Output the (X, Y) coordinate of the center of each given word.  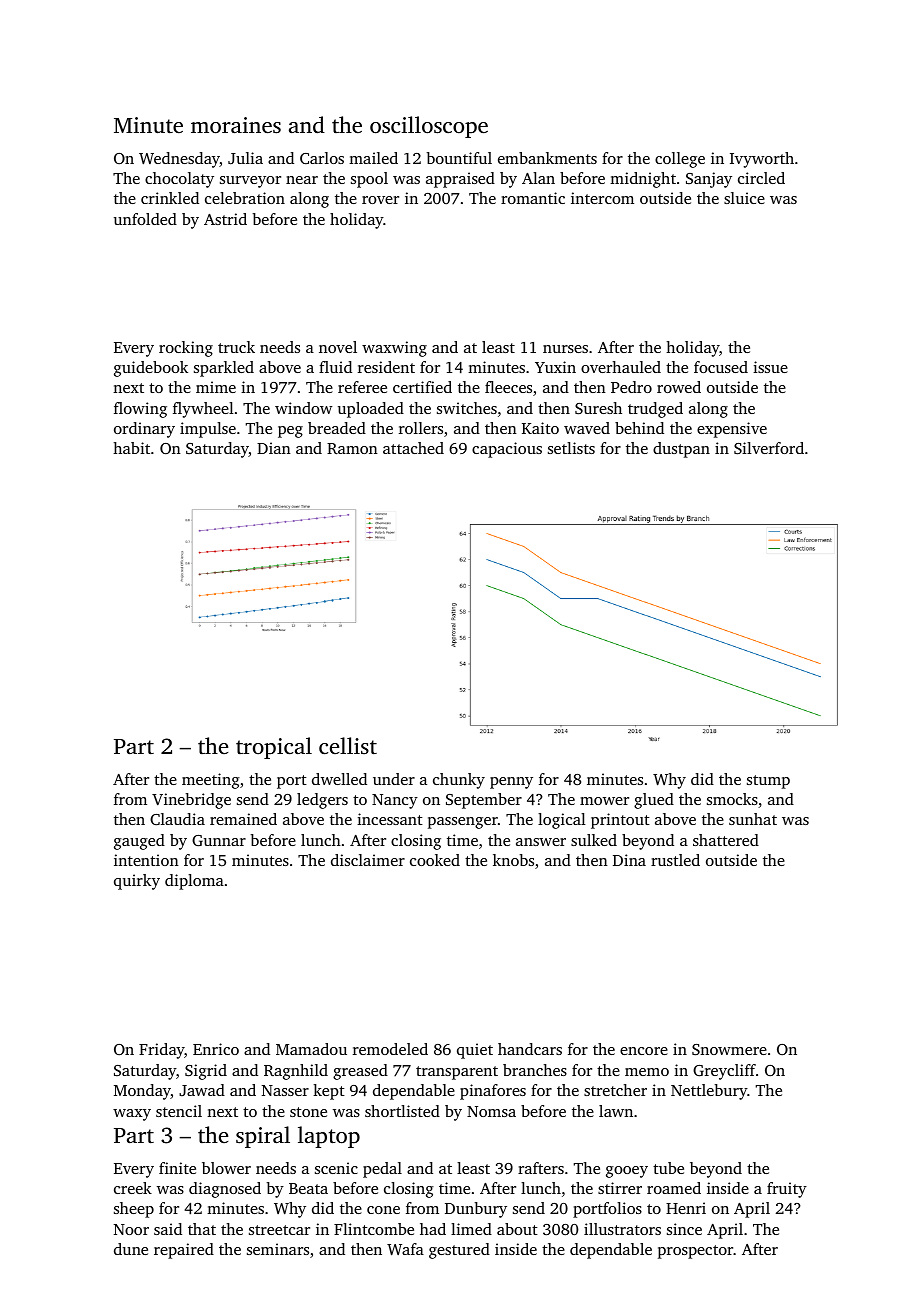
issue (770, 367)
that (202, 1229)
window (303, 408)
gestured (459, 1251)
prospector (695, 1252)
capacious (507, 450)
